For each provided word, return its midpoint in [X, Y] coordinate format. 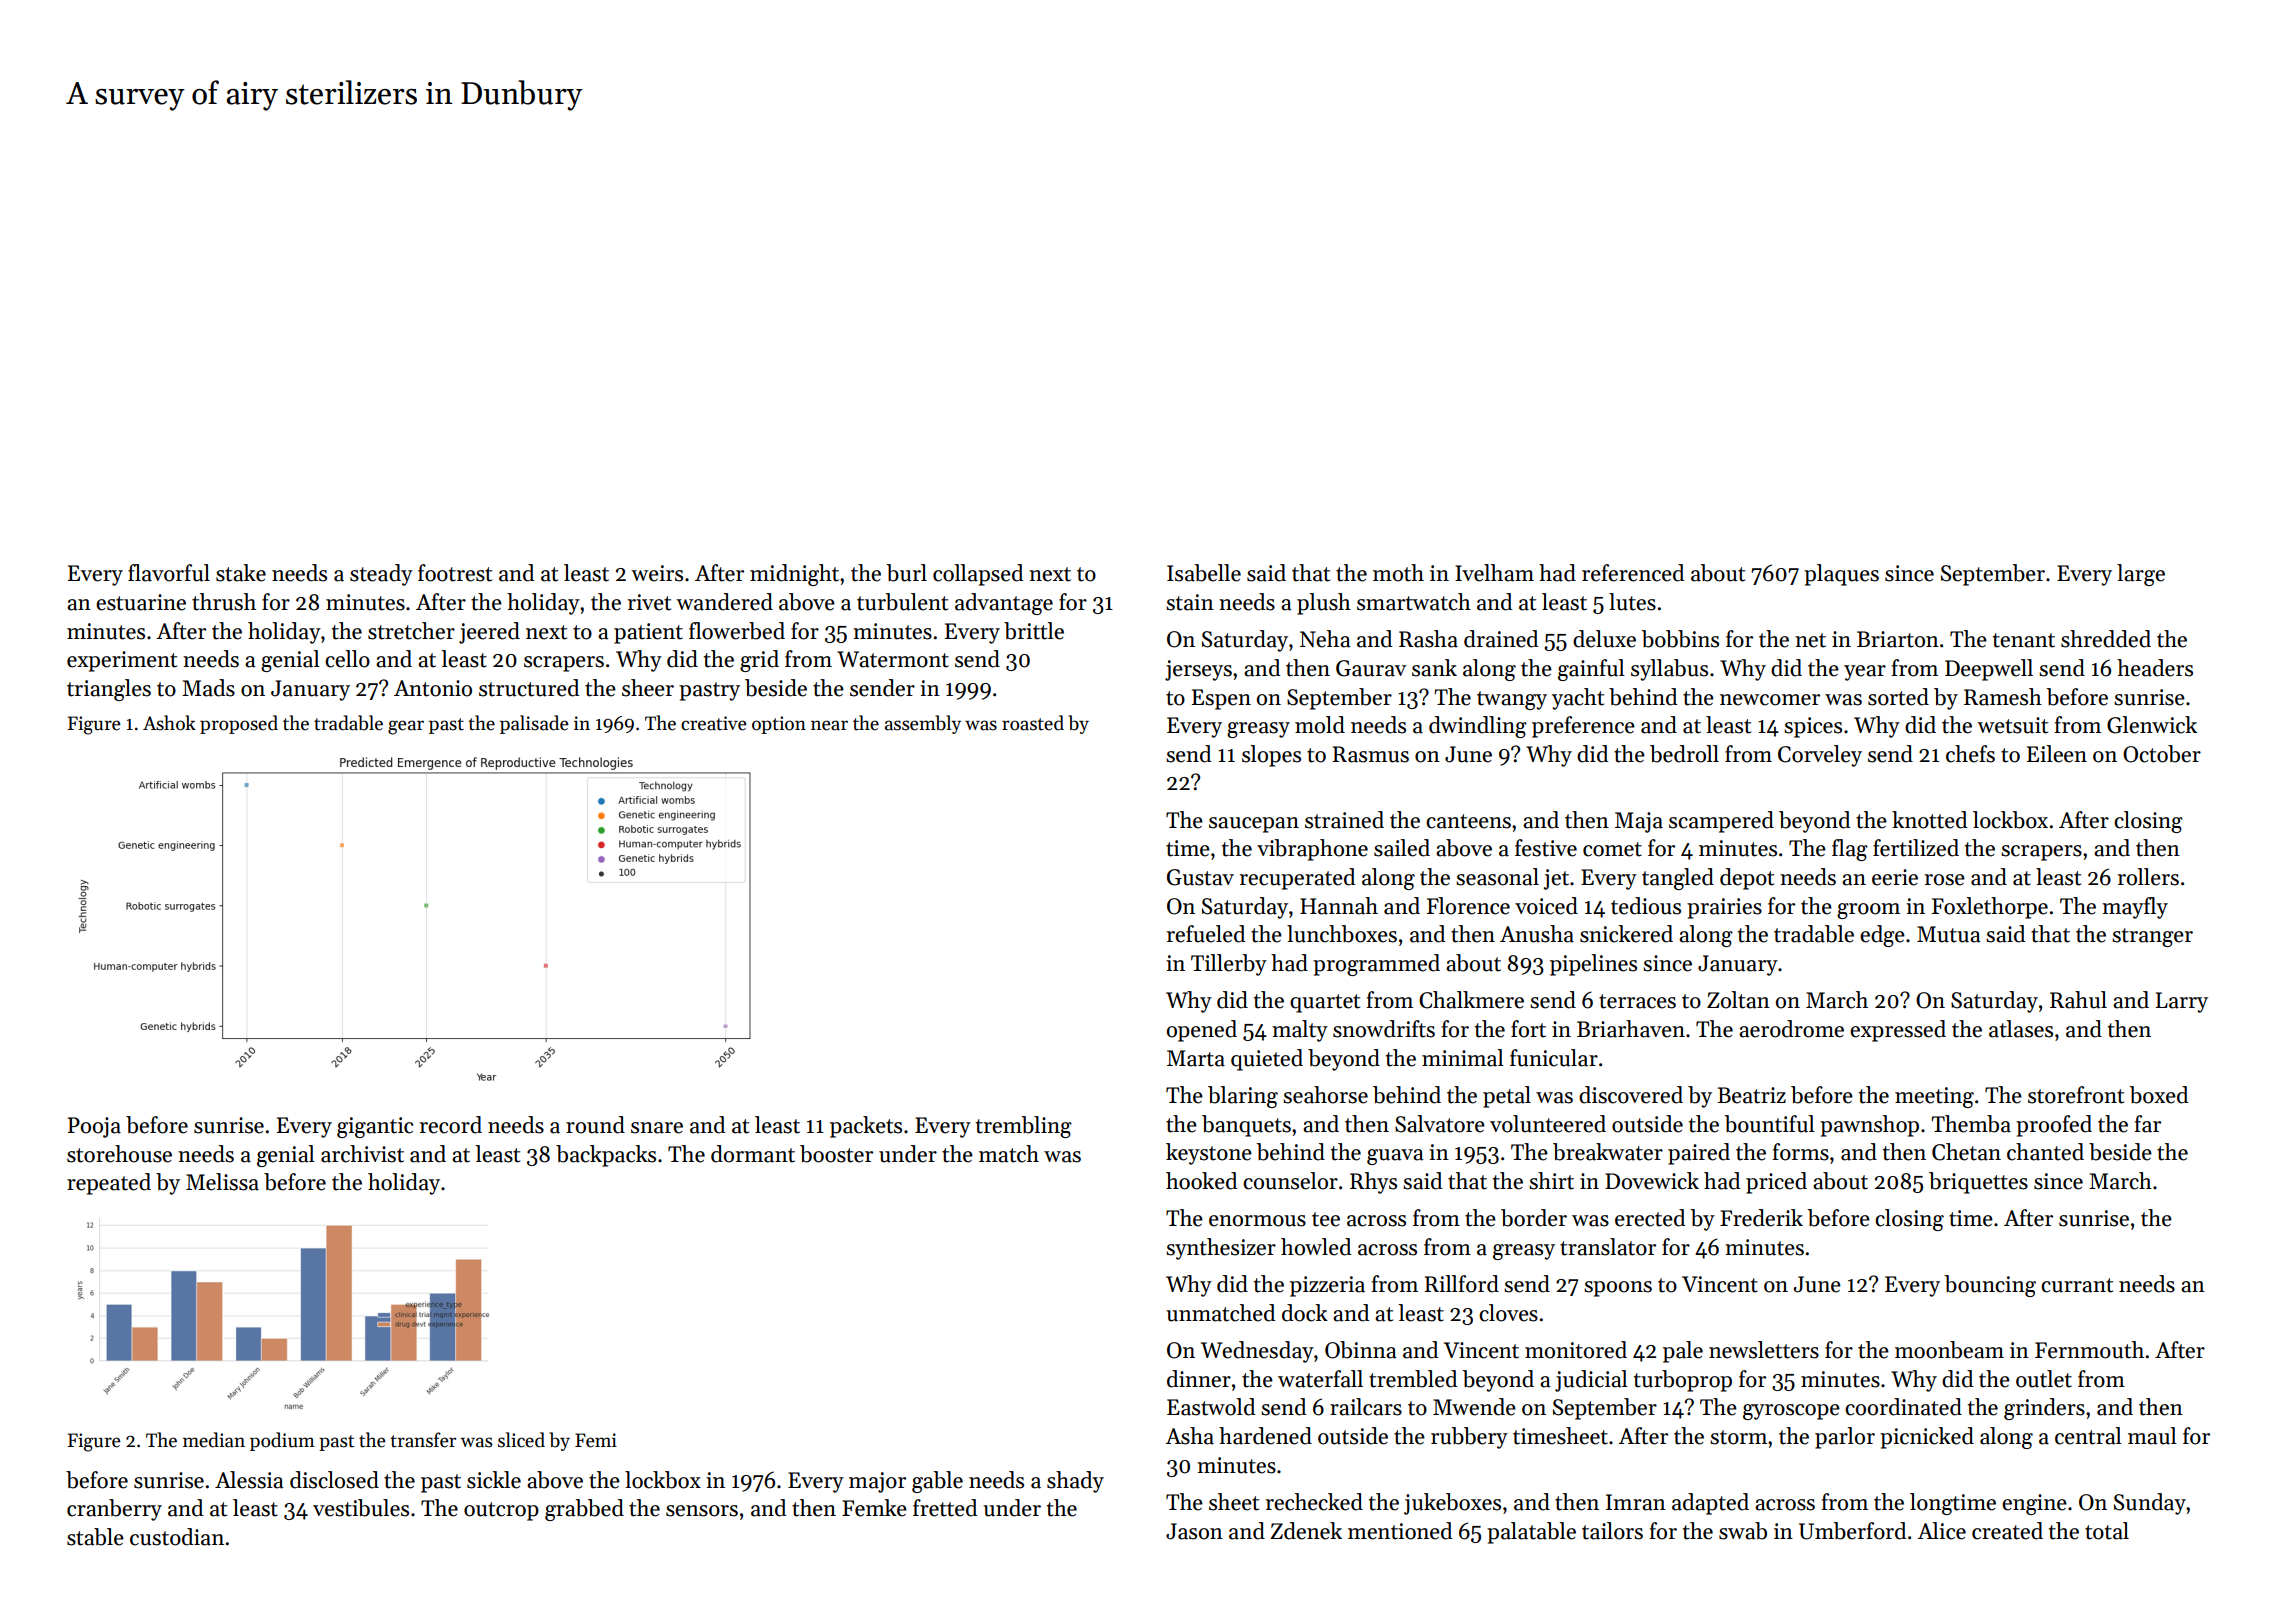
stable [95, 1537]
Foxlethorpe [1990, 908]
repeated [109, 1184]
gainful [1591, 670]
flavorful [169, 573]
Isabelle [1204, 573]
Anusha [1537, 934]
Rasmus [1370, 754]
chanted [2045, 1152]
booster [836, 1154]
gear [406, 727]
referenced [1633, 573]
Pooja [94, 1127]
